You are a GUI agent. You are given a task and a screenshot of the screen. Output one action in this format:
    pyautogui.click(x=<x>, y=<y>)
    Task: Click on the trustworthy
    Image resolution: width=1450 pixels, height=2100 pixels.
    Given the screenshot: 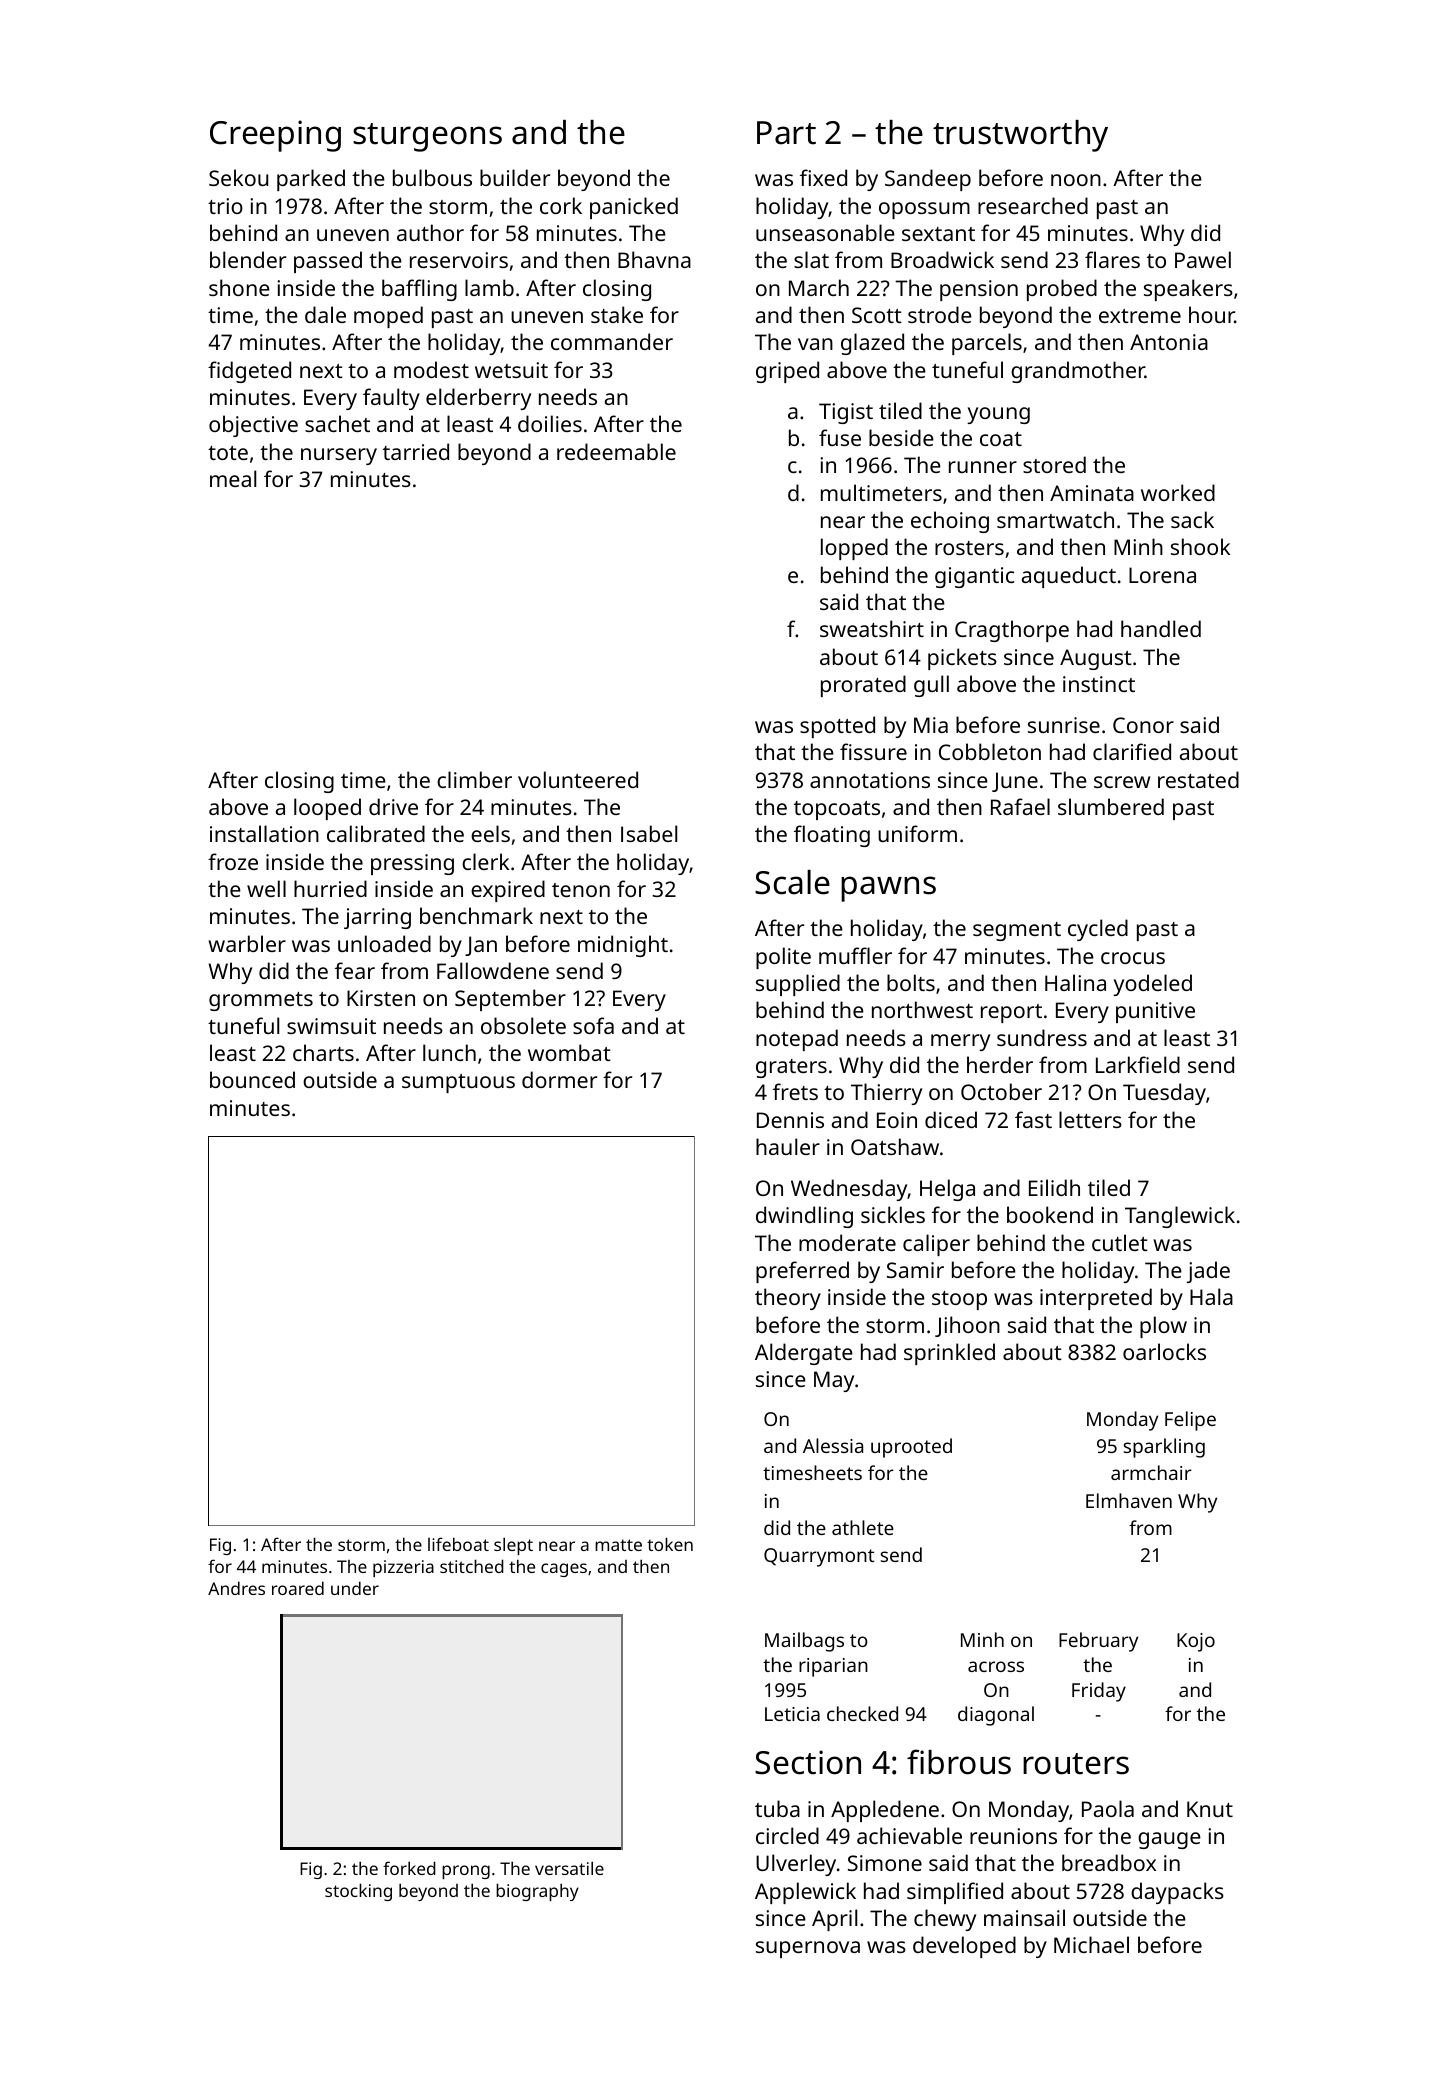 What is the action you would take?
    pyautogui.click(x=1020, y=136)
